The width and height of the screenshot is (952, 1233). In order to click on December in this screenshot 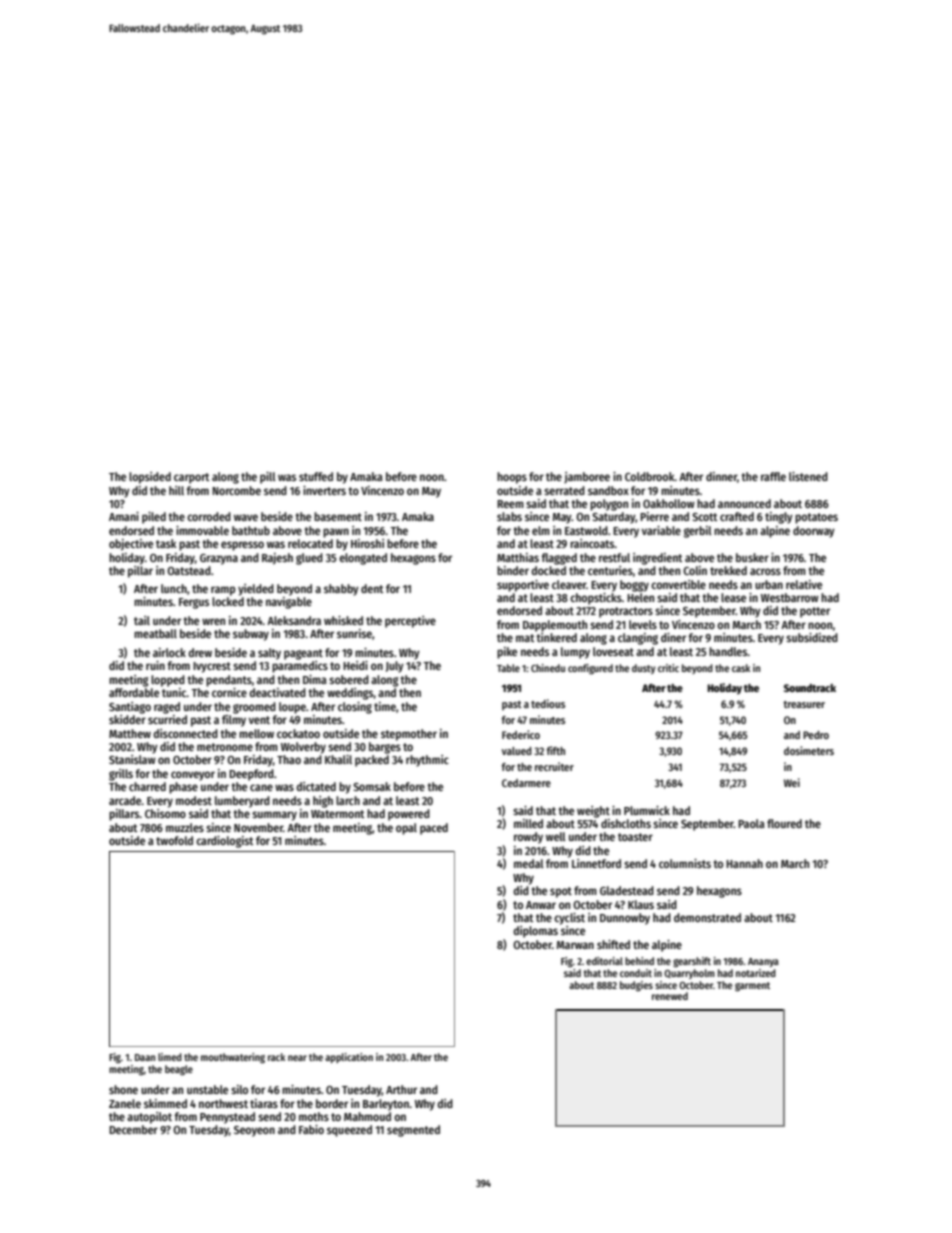, I will do `click(133, 1129)`.
